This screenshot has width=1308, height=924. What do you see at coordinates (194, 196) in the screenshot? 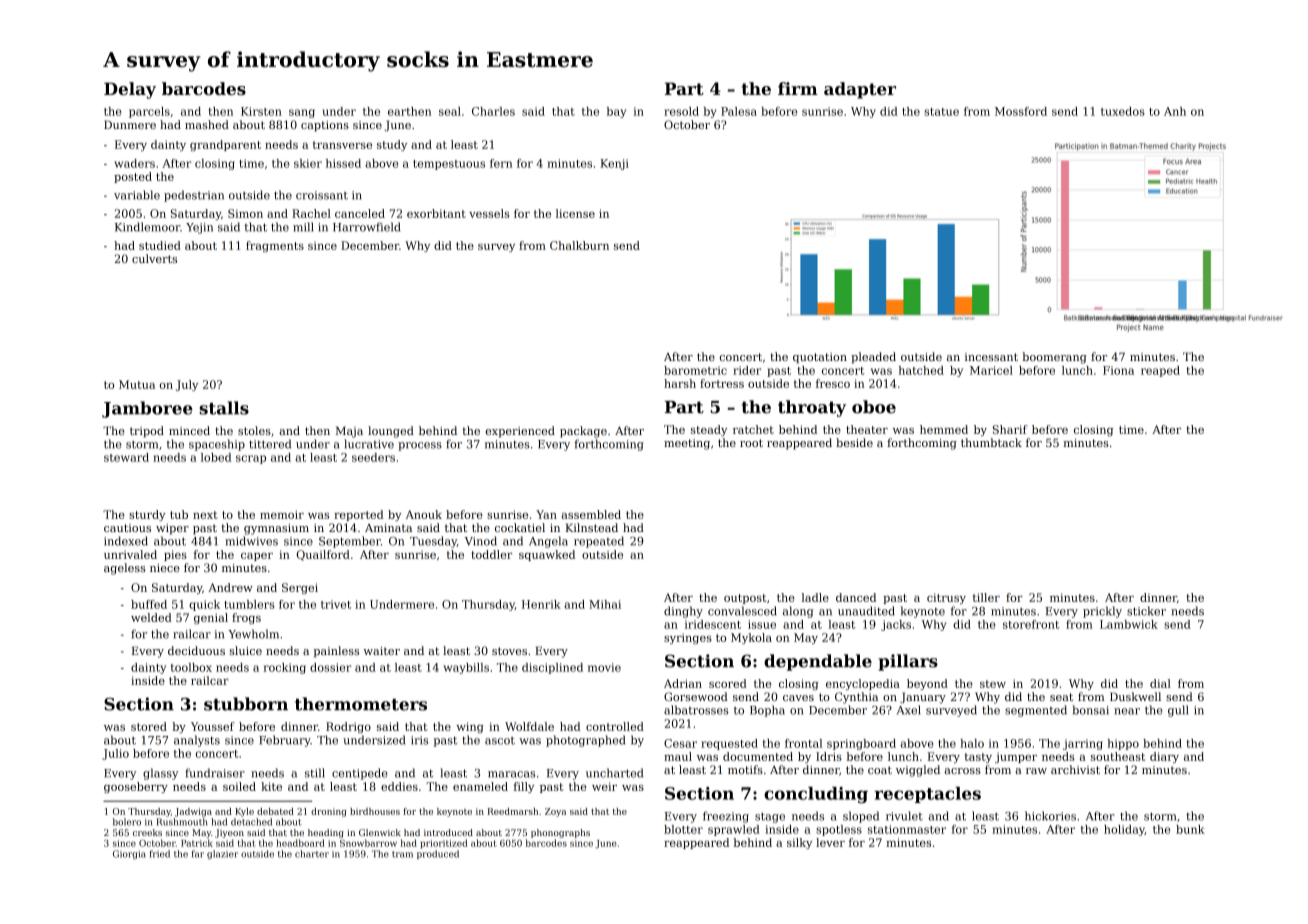
I see `pedestrian` at bounding box center [194, 196].
